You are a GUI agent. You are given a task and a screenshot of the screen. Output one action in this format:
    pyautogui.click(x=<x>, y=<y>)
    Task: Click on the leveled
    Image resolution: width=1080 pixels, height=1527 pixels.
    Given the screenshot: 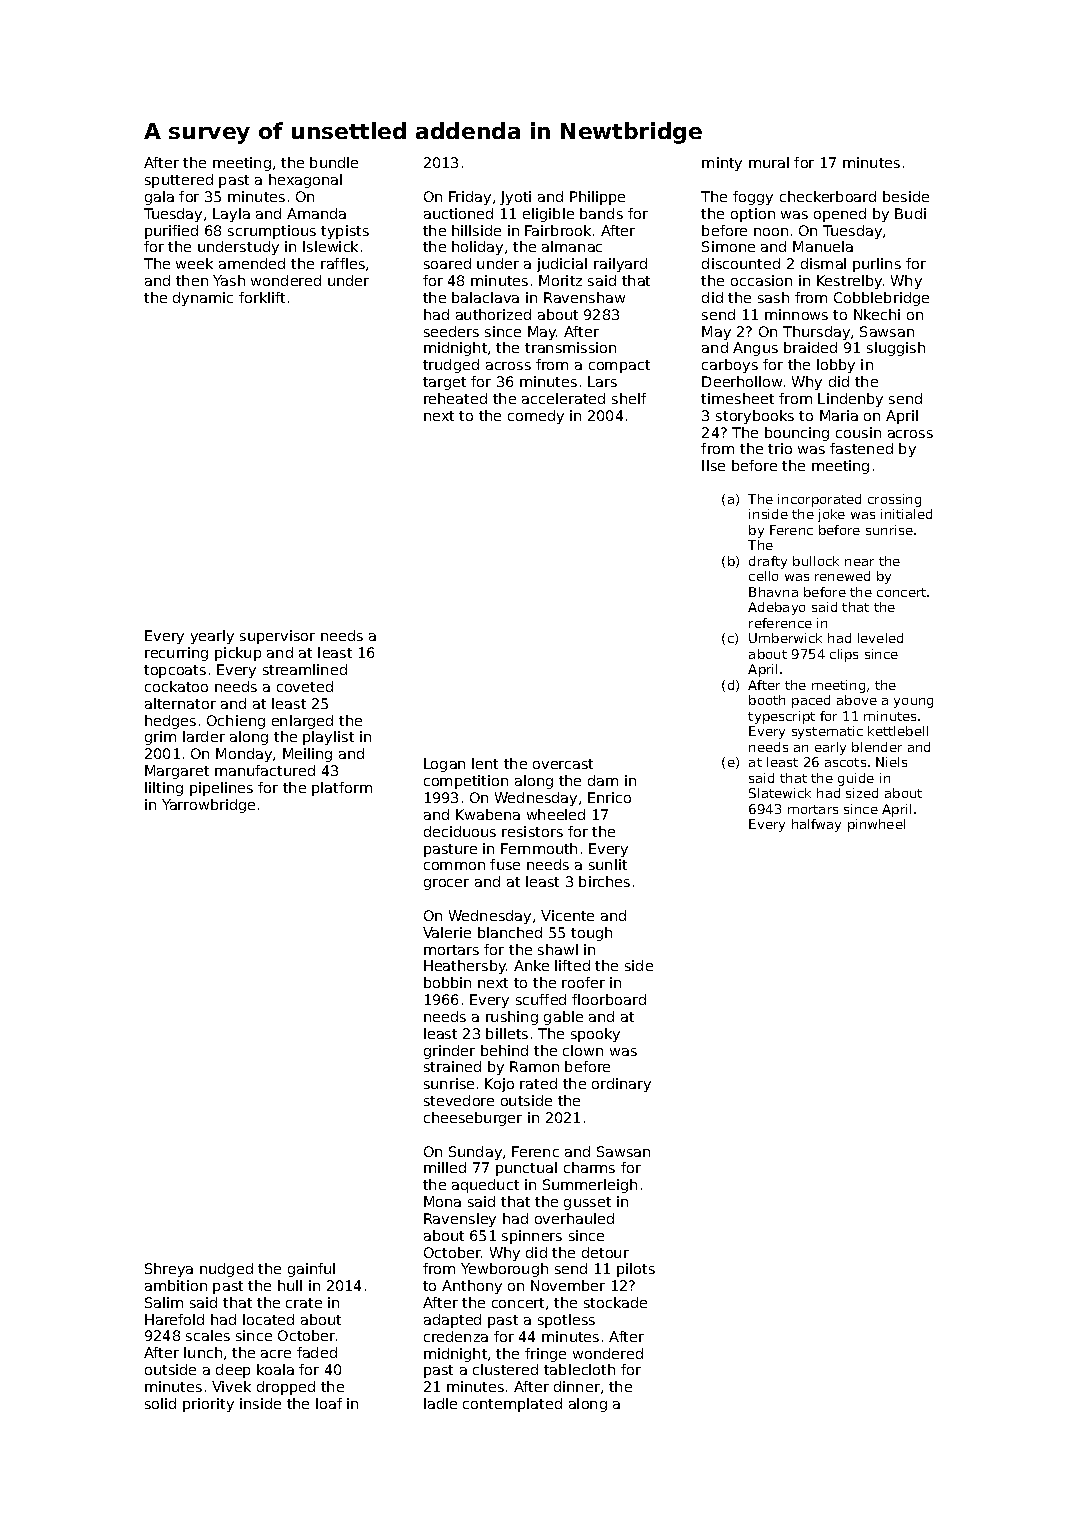 What is the action you would take?
    pyautogui.click(x=880, y=638)
